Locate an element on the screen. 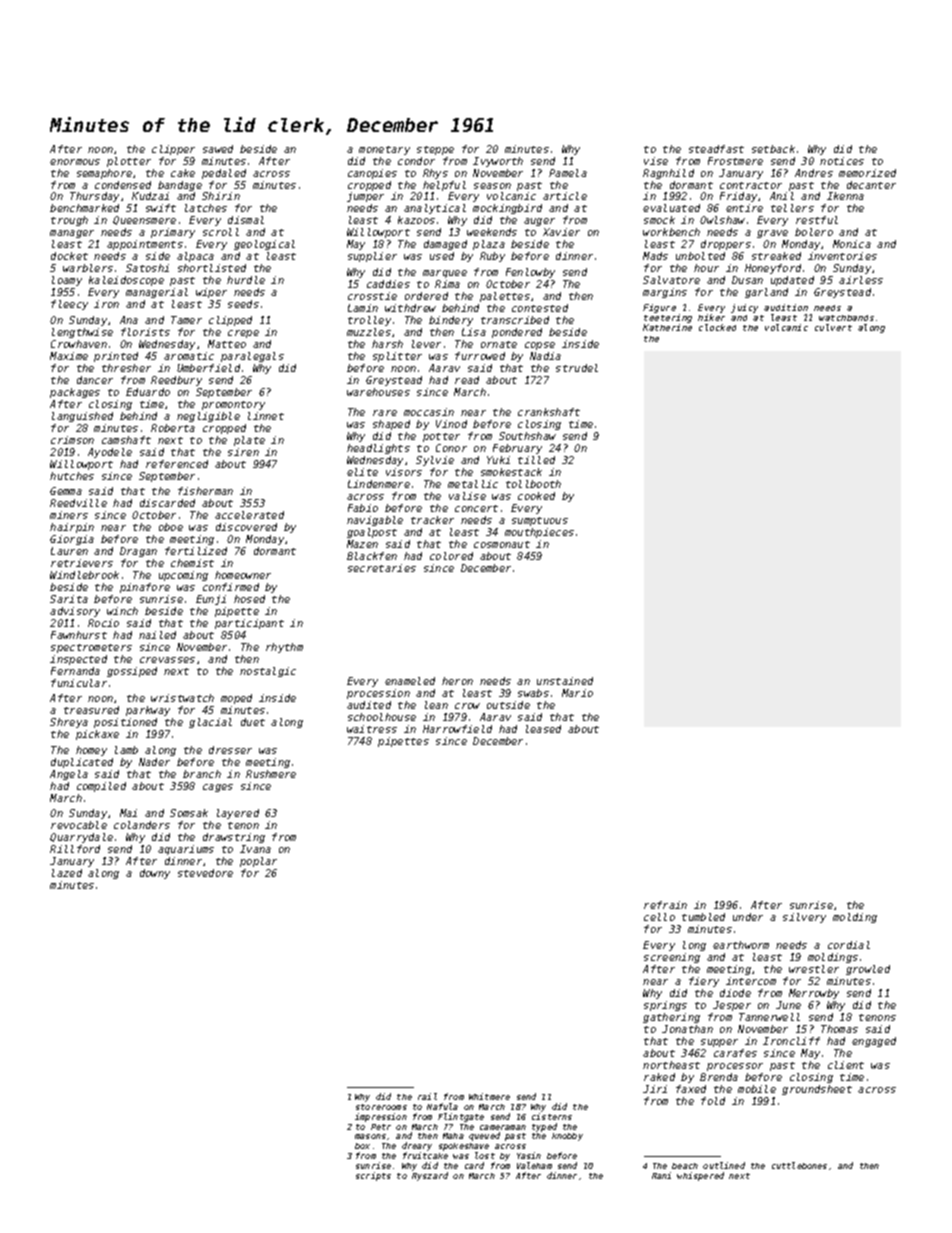  watchbands is located at coordinates (846, 318).
